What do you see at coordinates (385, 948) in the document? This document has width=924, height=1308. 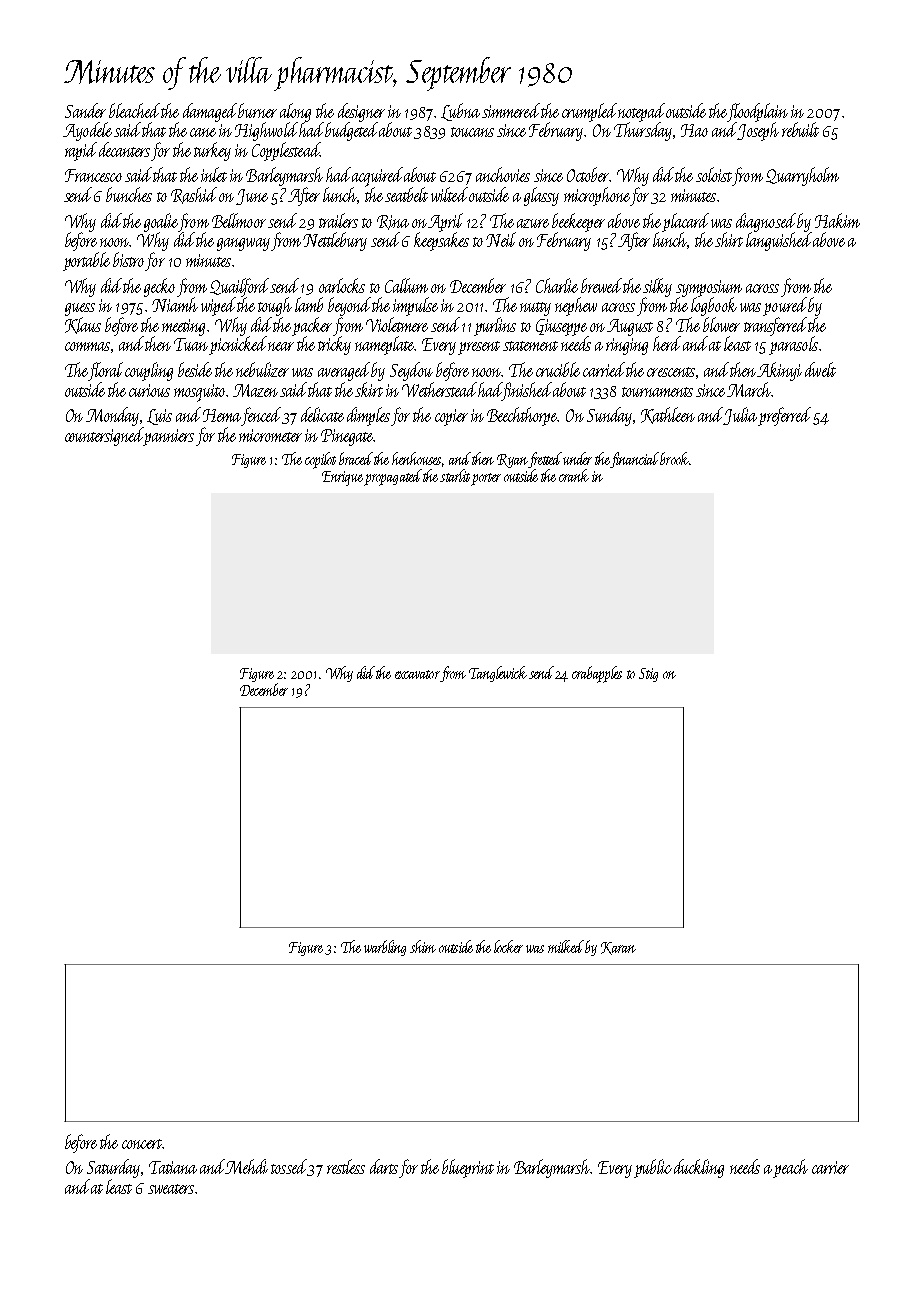 I see `warbling` at bounding box center [385, 948].
